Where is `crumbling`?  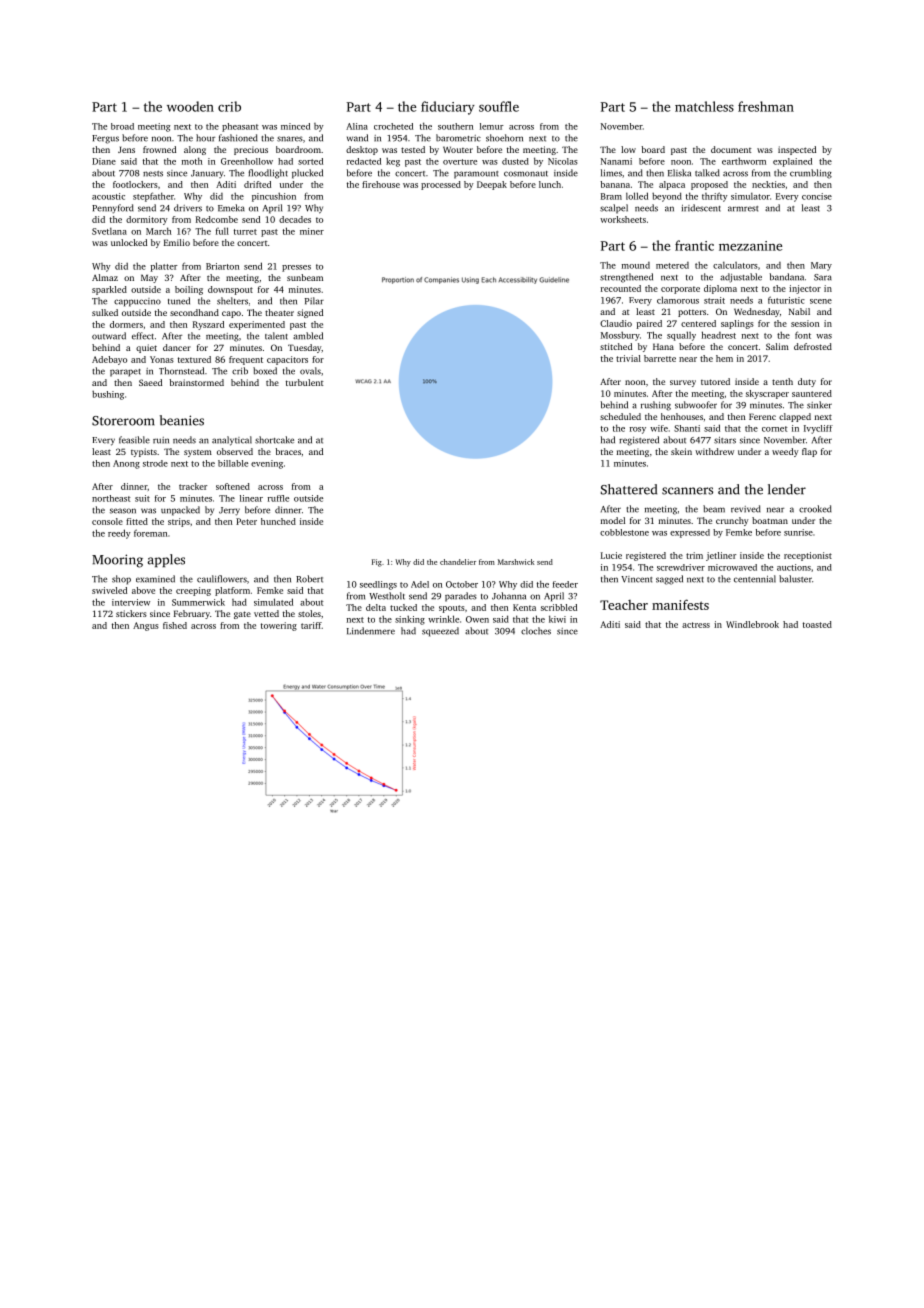 crumbling is located at coordinates (811, 174).
